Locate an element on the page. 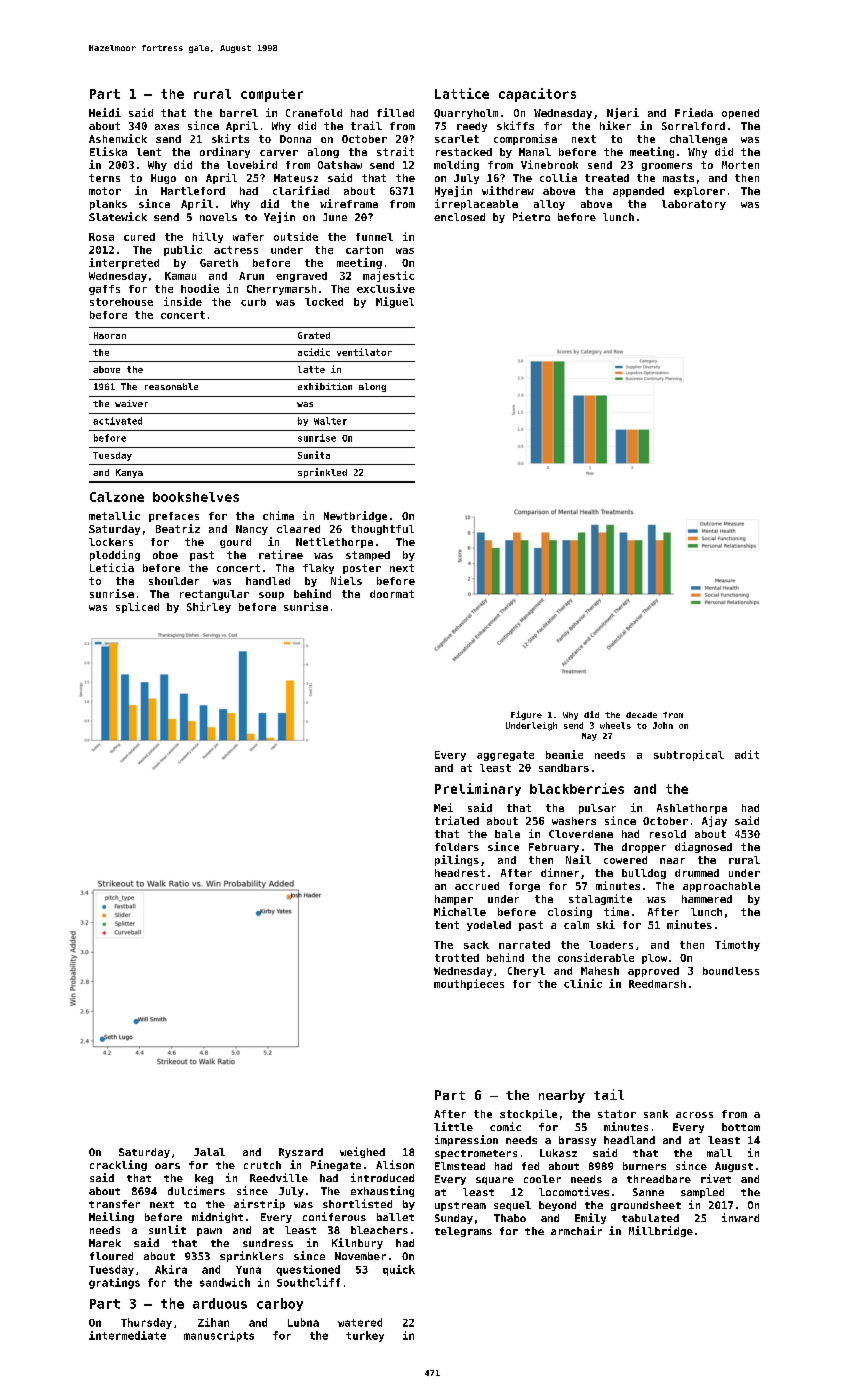  laboratory is located at coordinates (694, 205).
